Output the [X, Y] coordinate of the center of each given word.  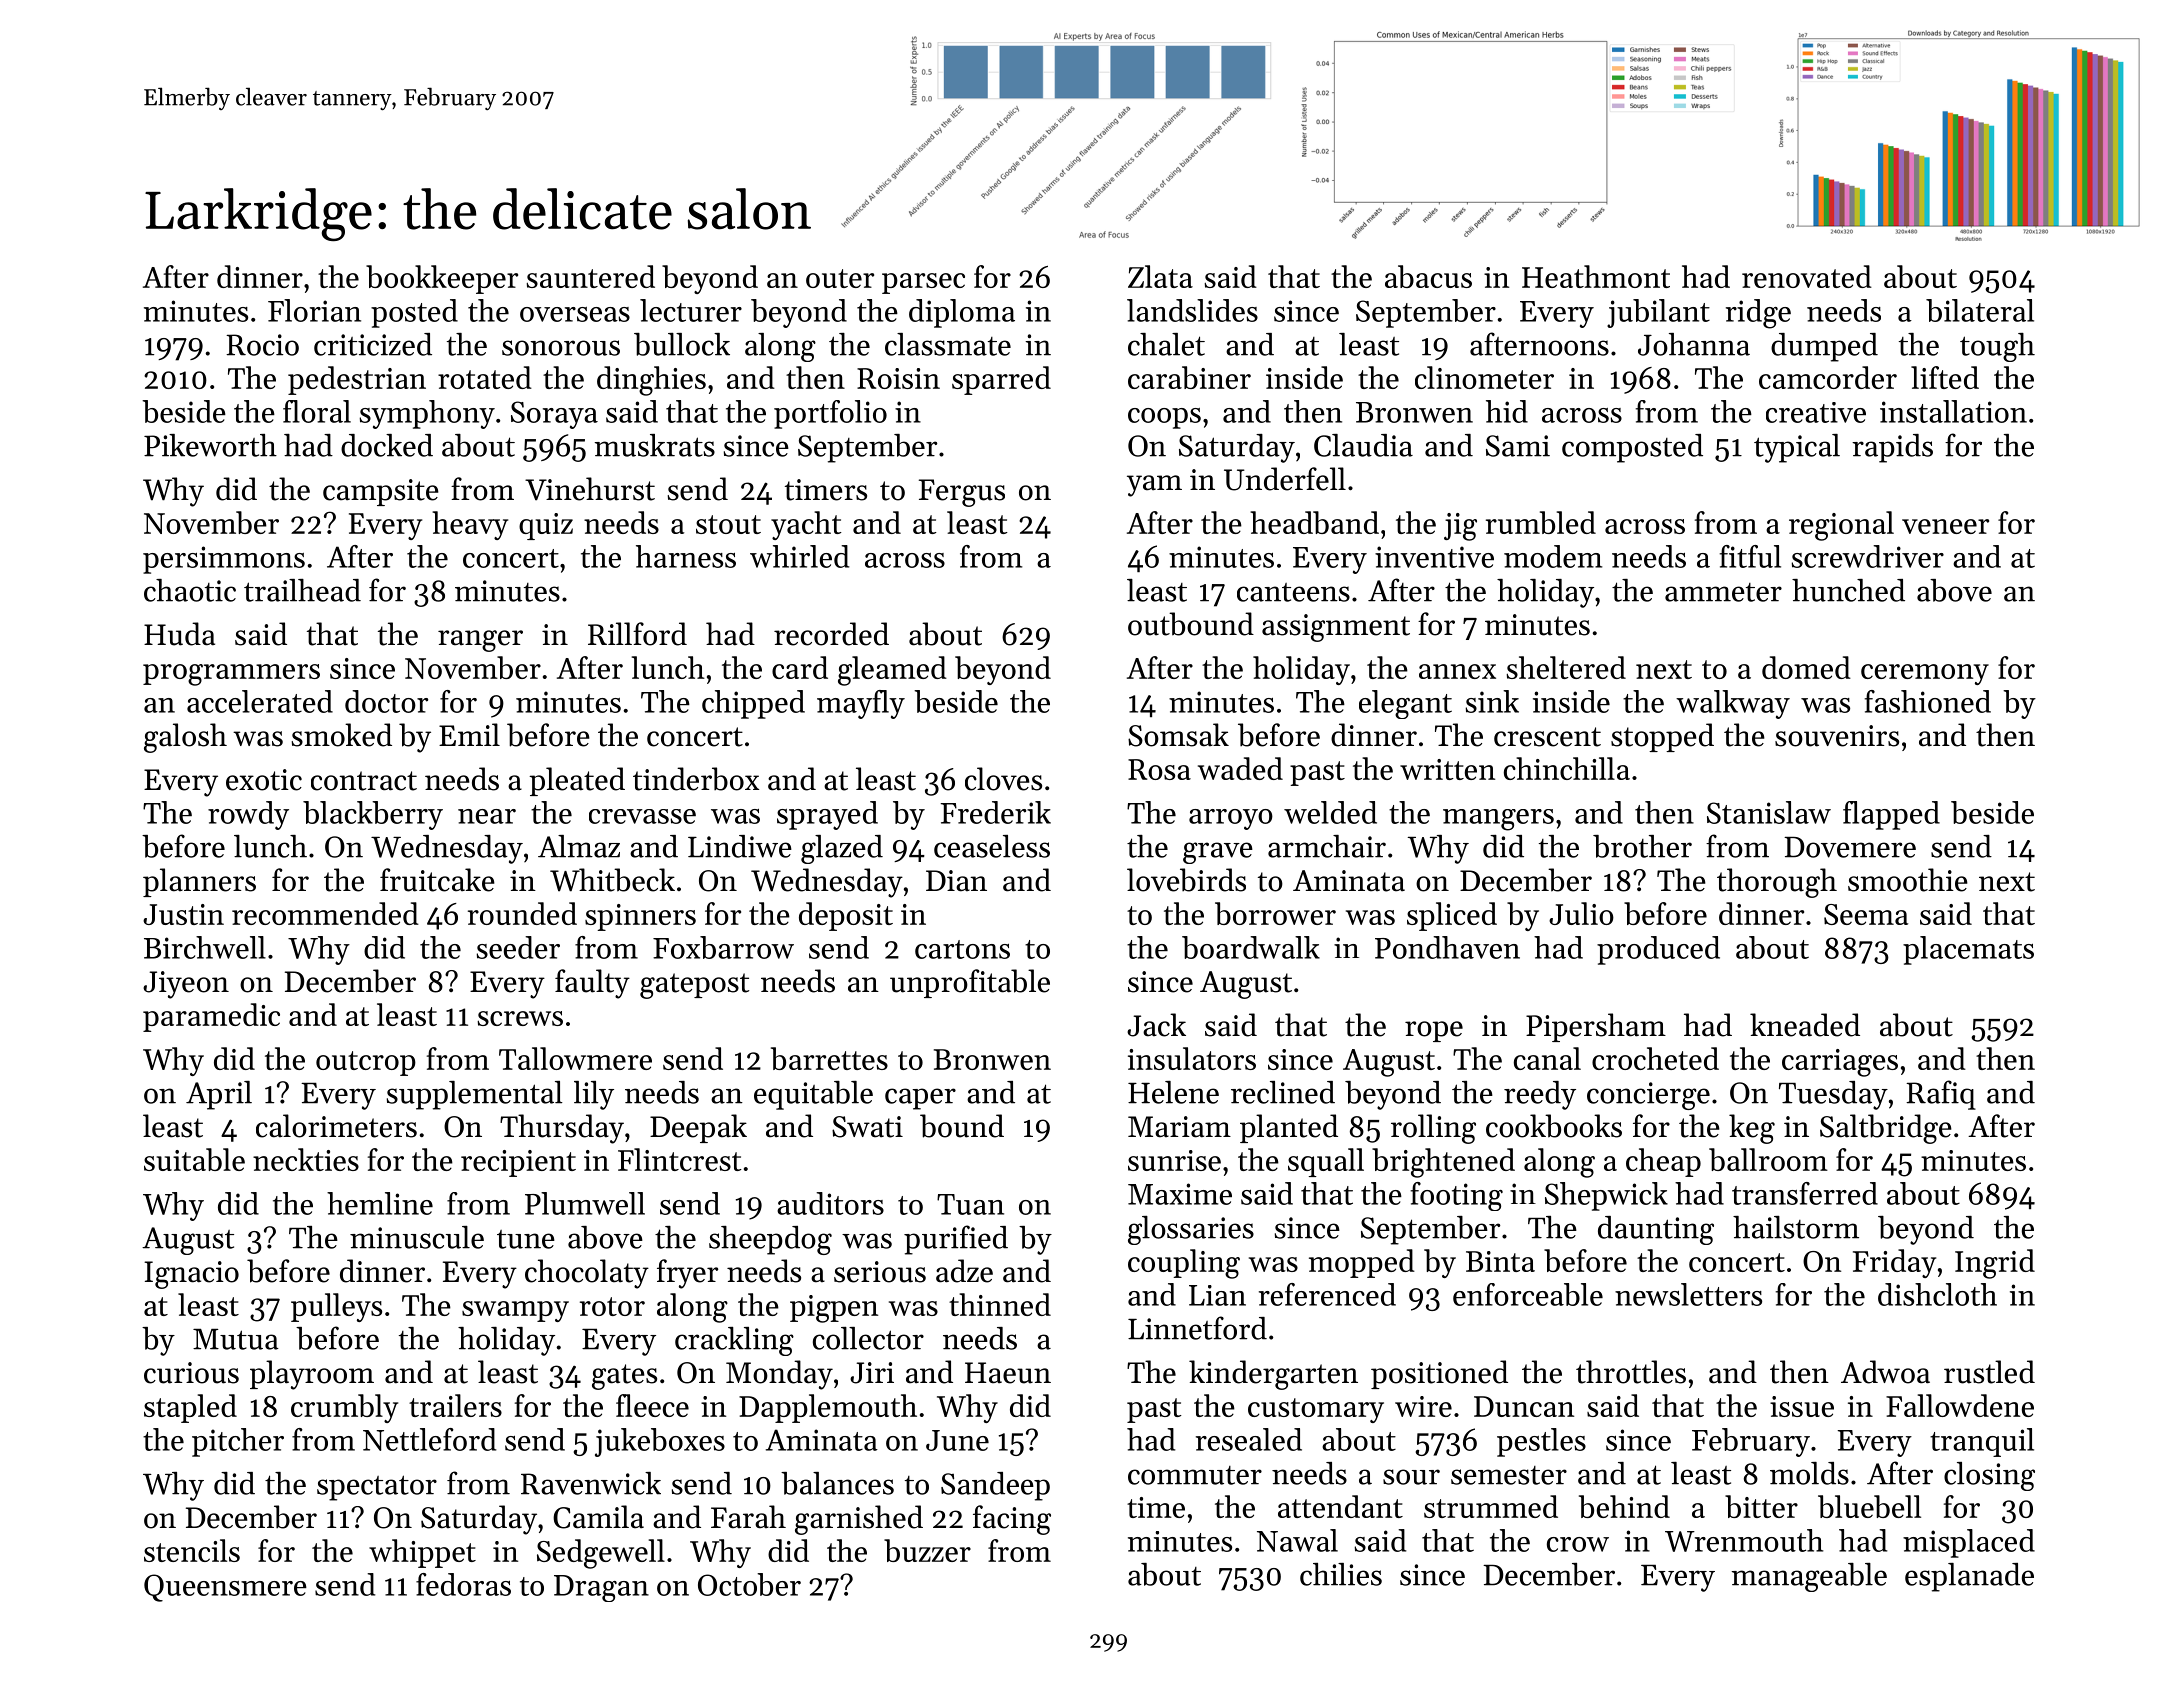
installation [1953, 411]
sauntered [591, 276]
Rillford [637, 634]
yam [1154, 486]
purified [956, 1240]
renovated [1807, 276]
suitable [194, 1159]
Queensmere [225, 1588]
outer [840, 278]
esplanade [1969, 1577]
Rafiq [1941, 1095]
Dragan [601, 1588]
